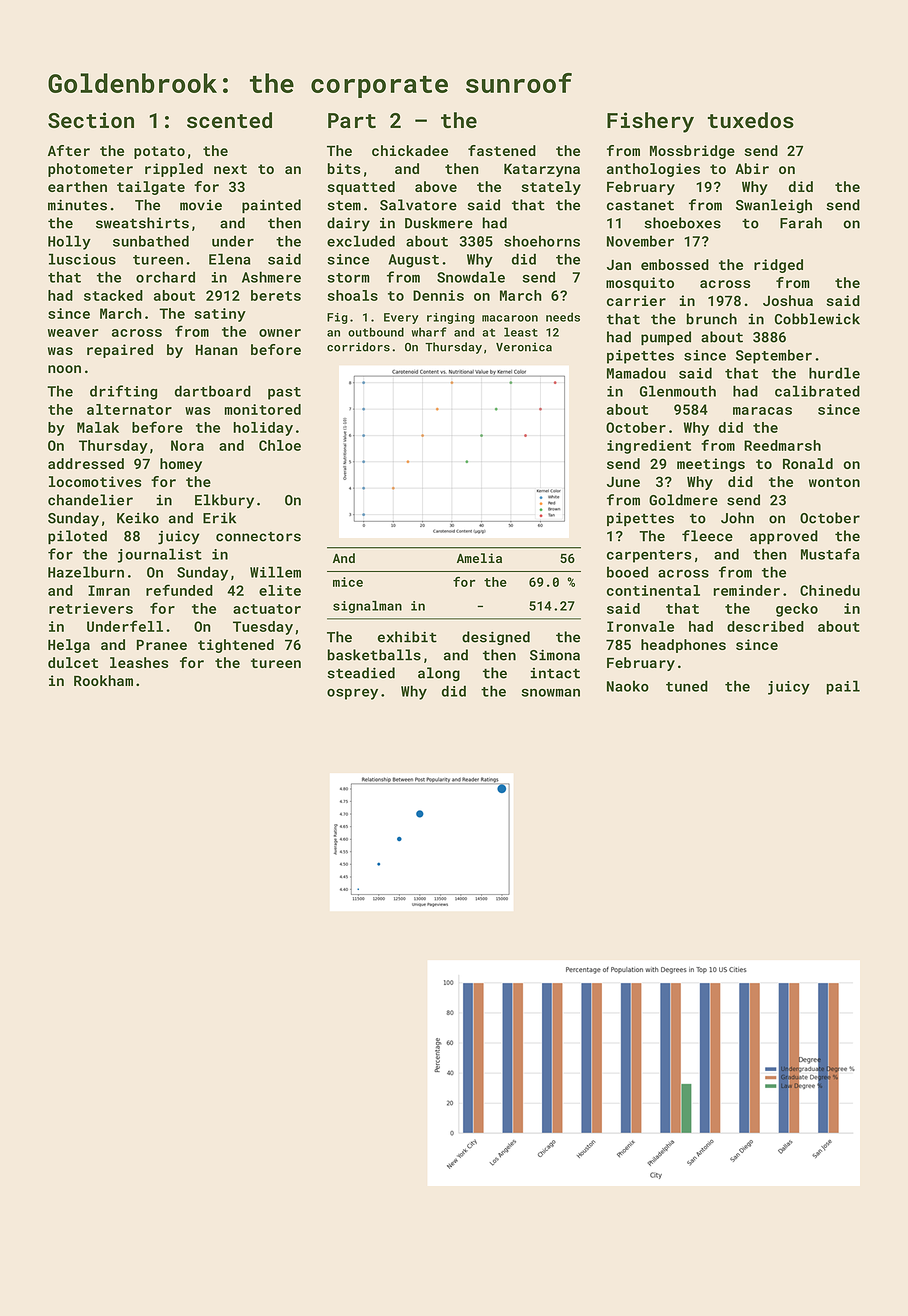  I want to click on Fishery, so click(650, 122).
